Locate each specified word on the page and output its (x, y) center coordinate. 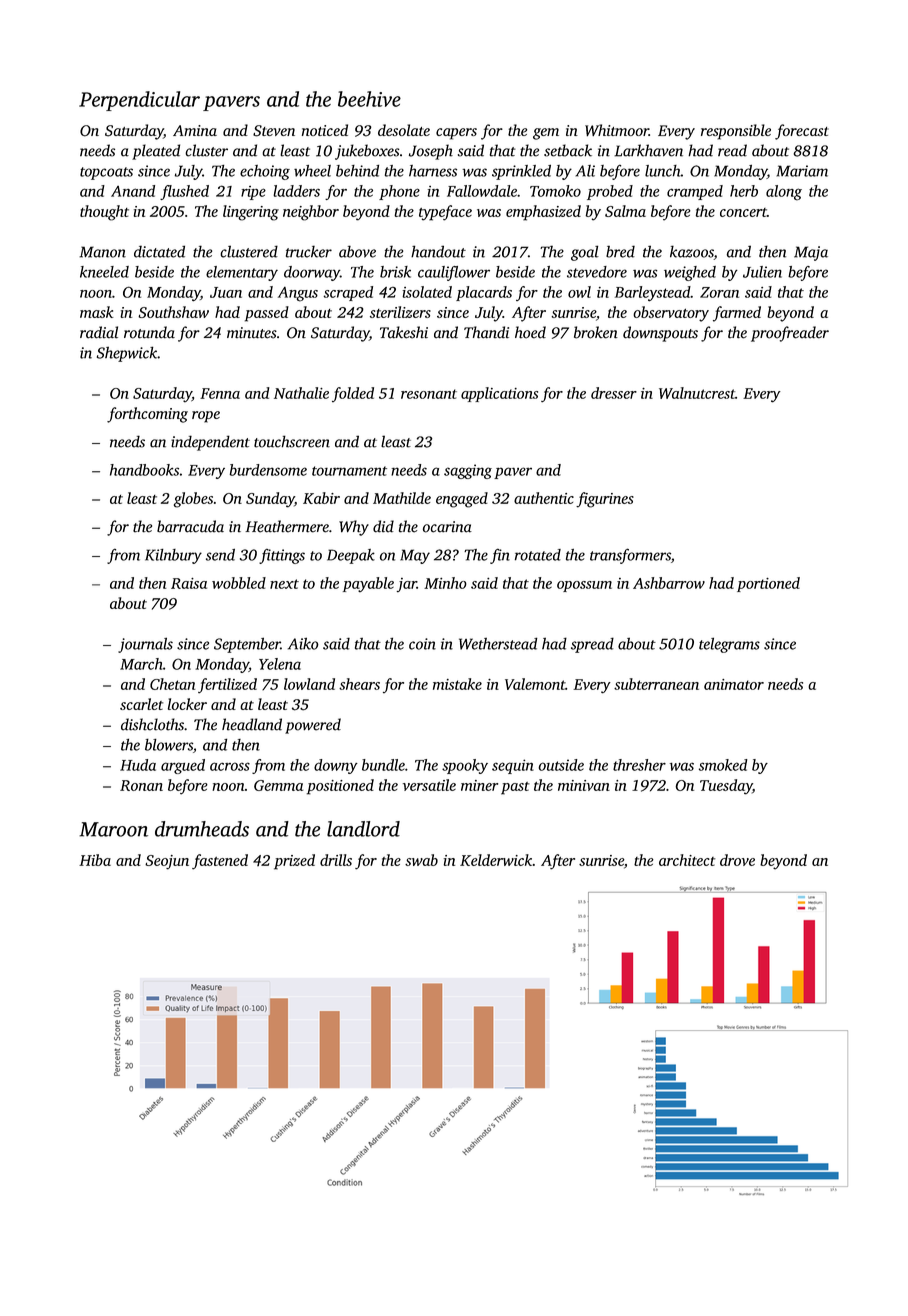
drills (336, 860)
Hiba (95, 860)
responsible (736, 132)
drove (737, 860)
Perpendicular (139, 101)
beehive (369, 99)
